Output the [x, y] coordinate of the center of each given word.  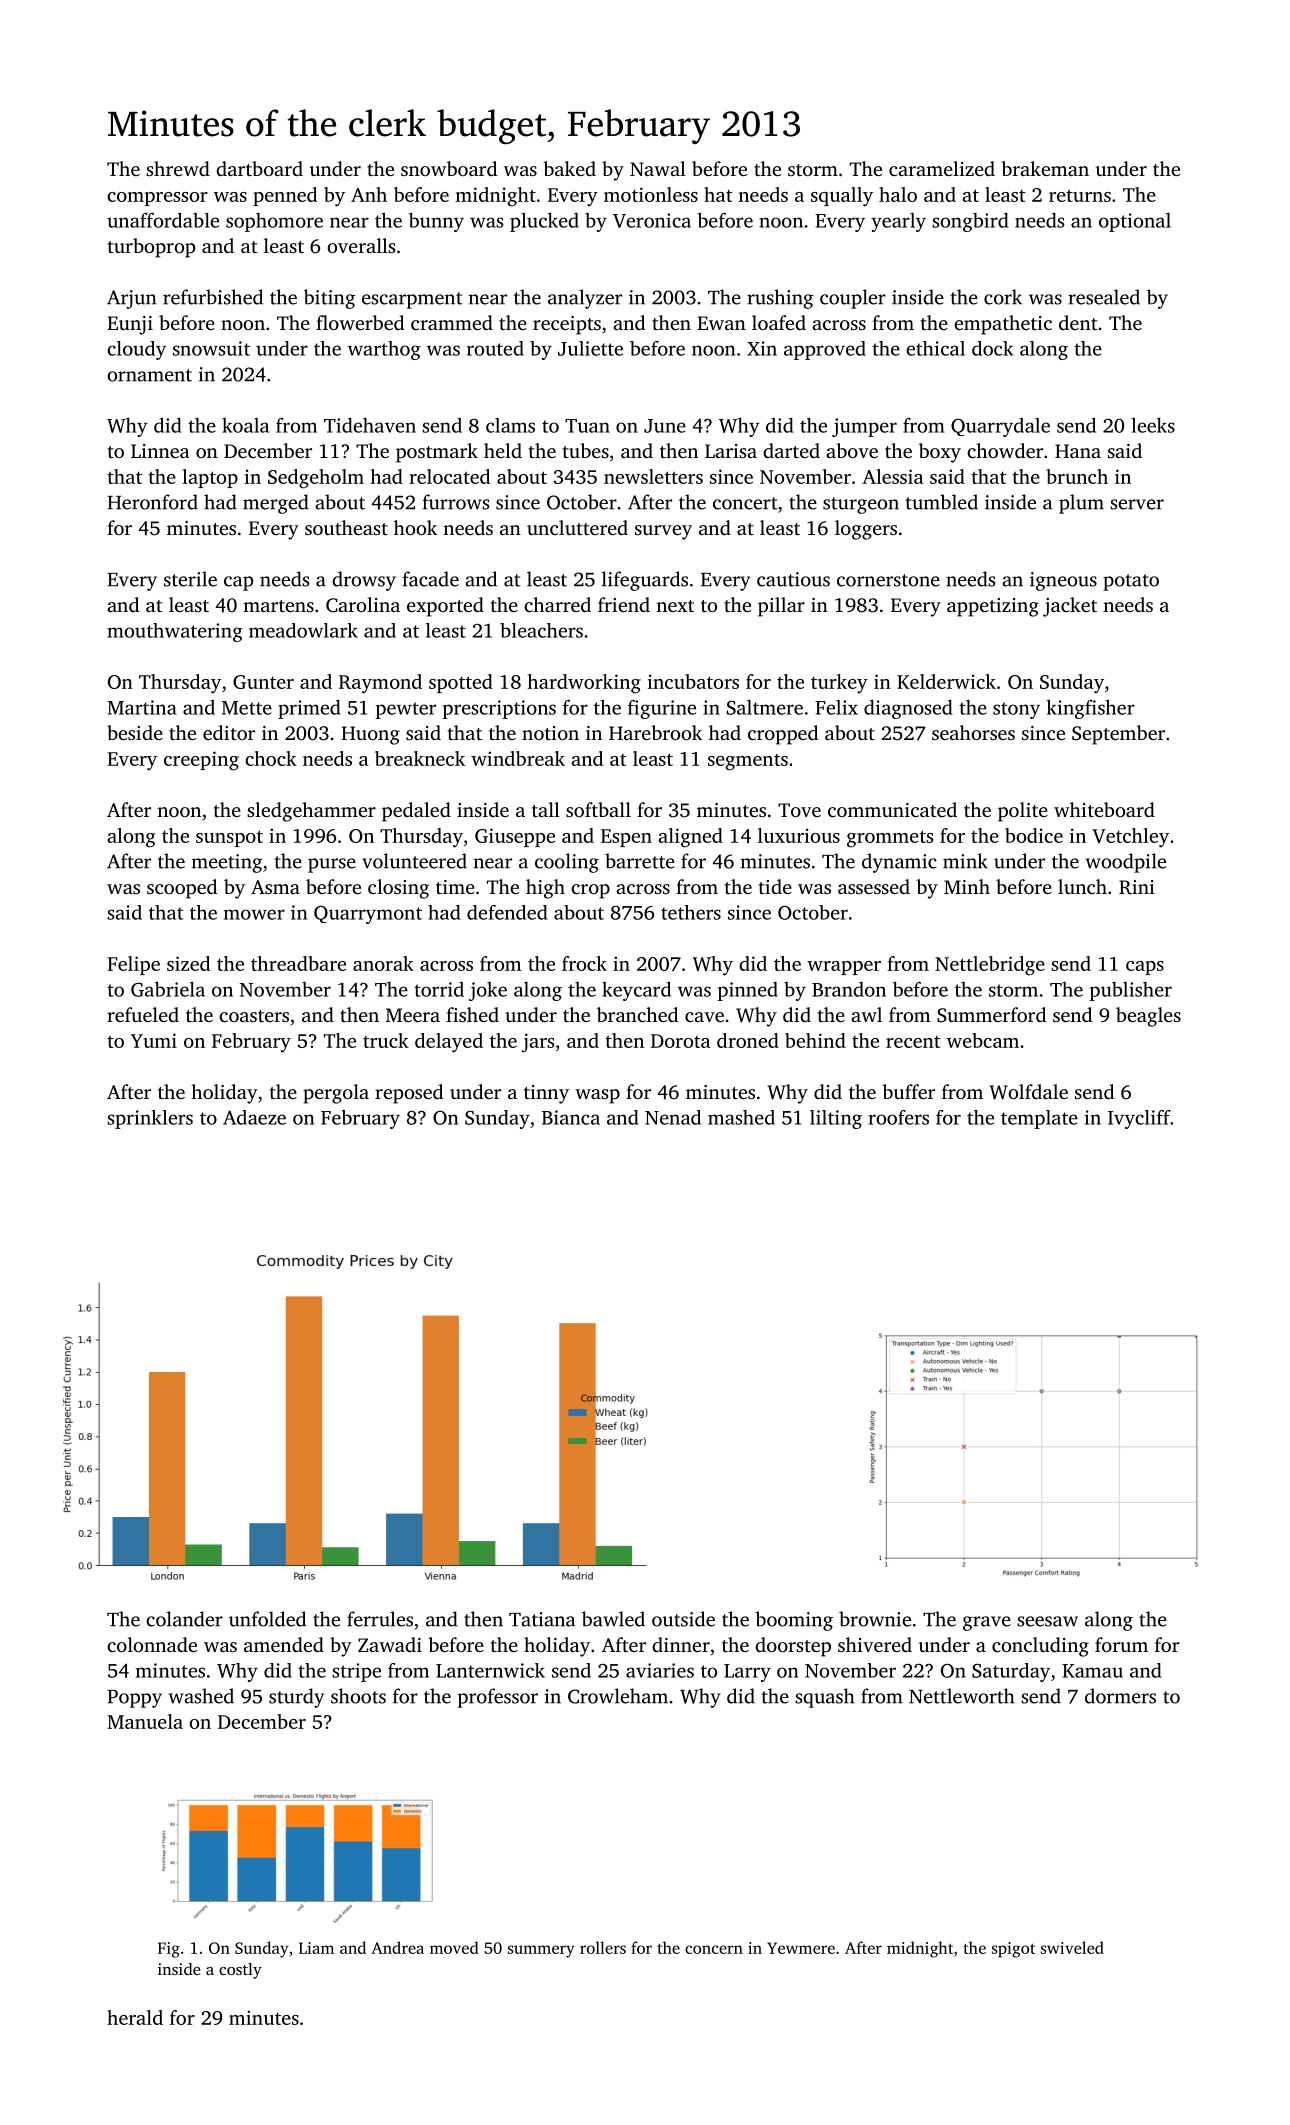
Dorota [681, 1041]
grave [987, 1623]
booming [794, 1621]
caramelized [942, 168]
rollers [603, 1947]
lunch [1082, 886]
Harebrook [655, 732]
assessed [874, 886]
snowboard [449, 168]
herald [135, 2017]
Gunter [263, 682]
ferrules [380, 1619]
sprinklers [150, 1119]
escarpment [412, 300]
